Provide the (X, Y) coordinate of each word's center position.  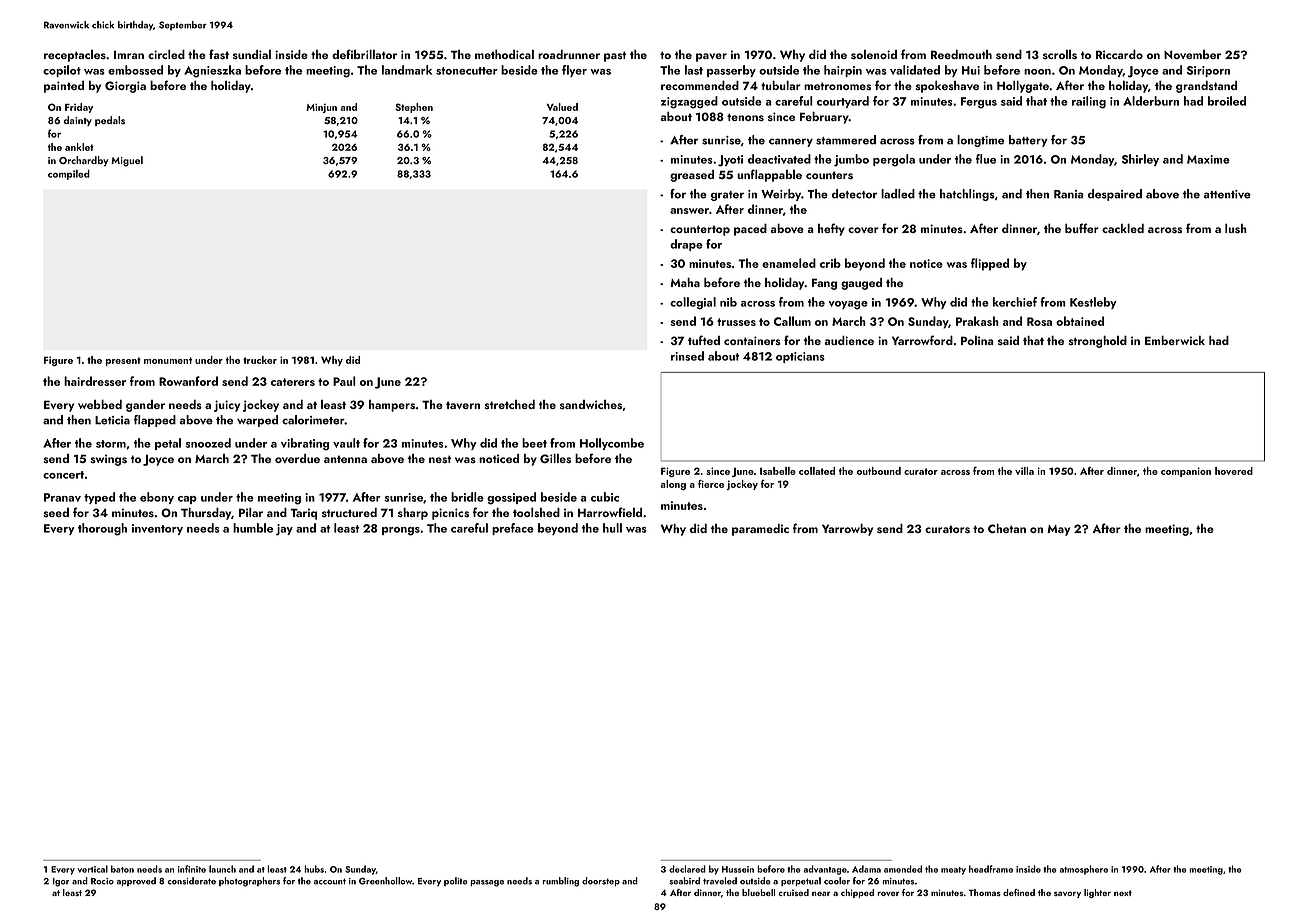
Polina (977, 340)
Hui (971, 70)
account (330, 881)
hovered (1234, 471)
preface (513, 529)
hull (612, 528)
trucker (260, 360)
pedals (110, 121)
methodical (504, 54)
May (1058, 530)
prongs (401, 531)
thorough (102, 529)
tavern (463, 405)
